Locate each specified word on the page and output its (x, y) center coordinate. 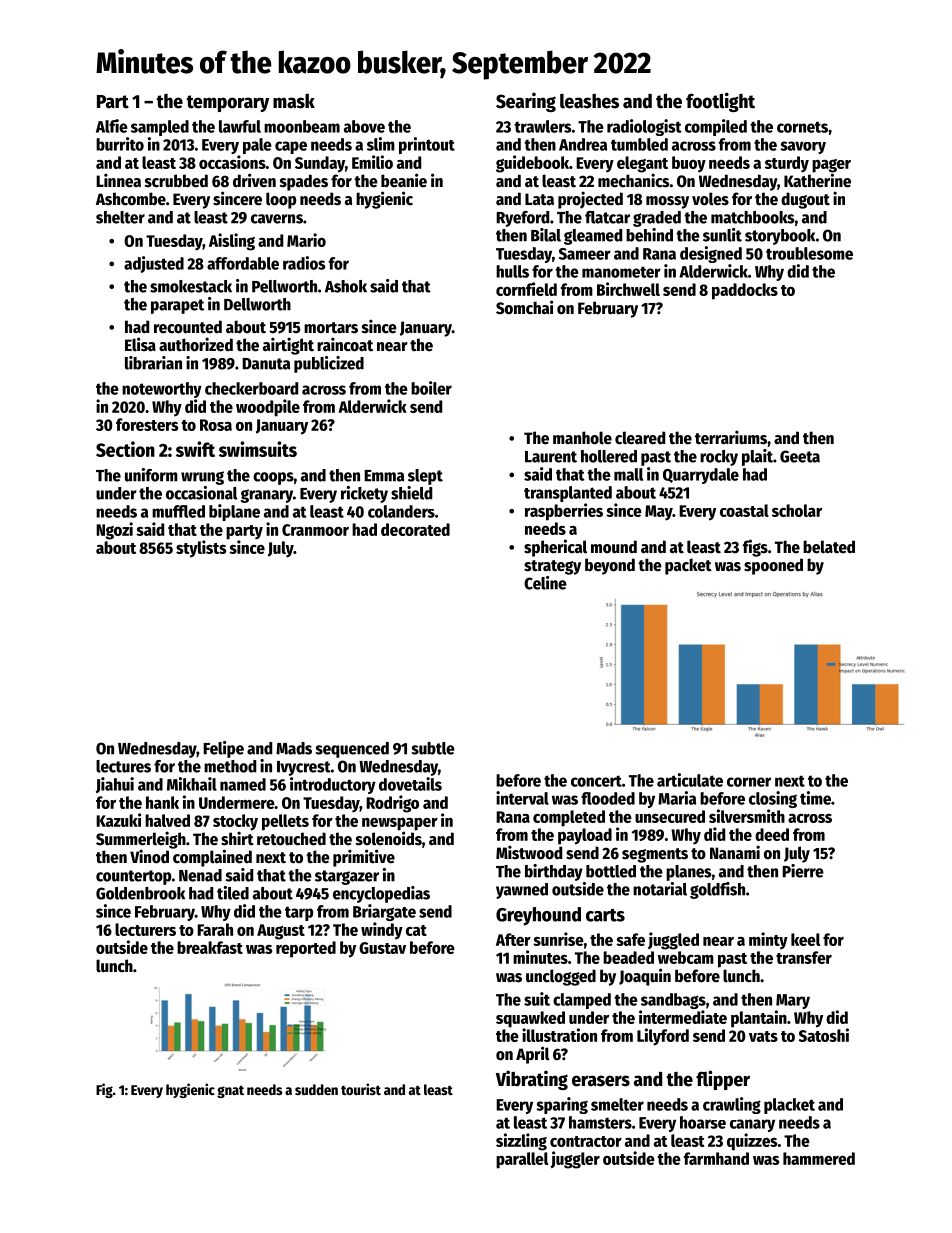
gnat (230, 1091)
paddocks (745, 291)
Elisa (140, 344)
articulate (690, 780)
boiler (431, 388)
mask (294, 101)
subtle (433, 748)
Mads (294, 748)
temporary (227, 103)
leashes (589, 101)
